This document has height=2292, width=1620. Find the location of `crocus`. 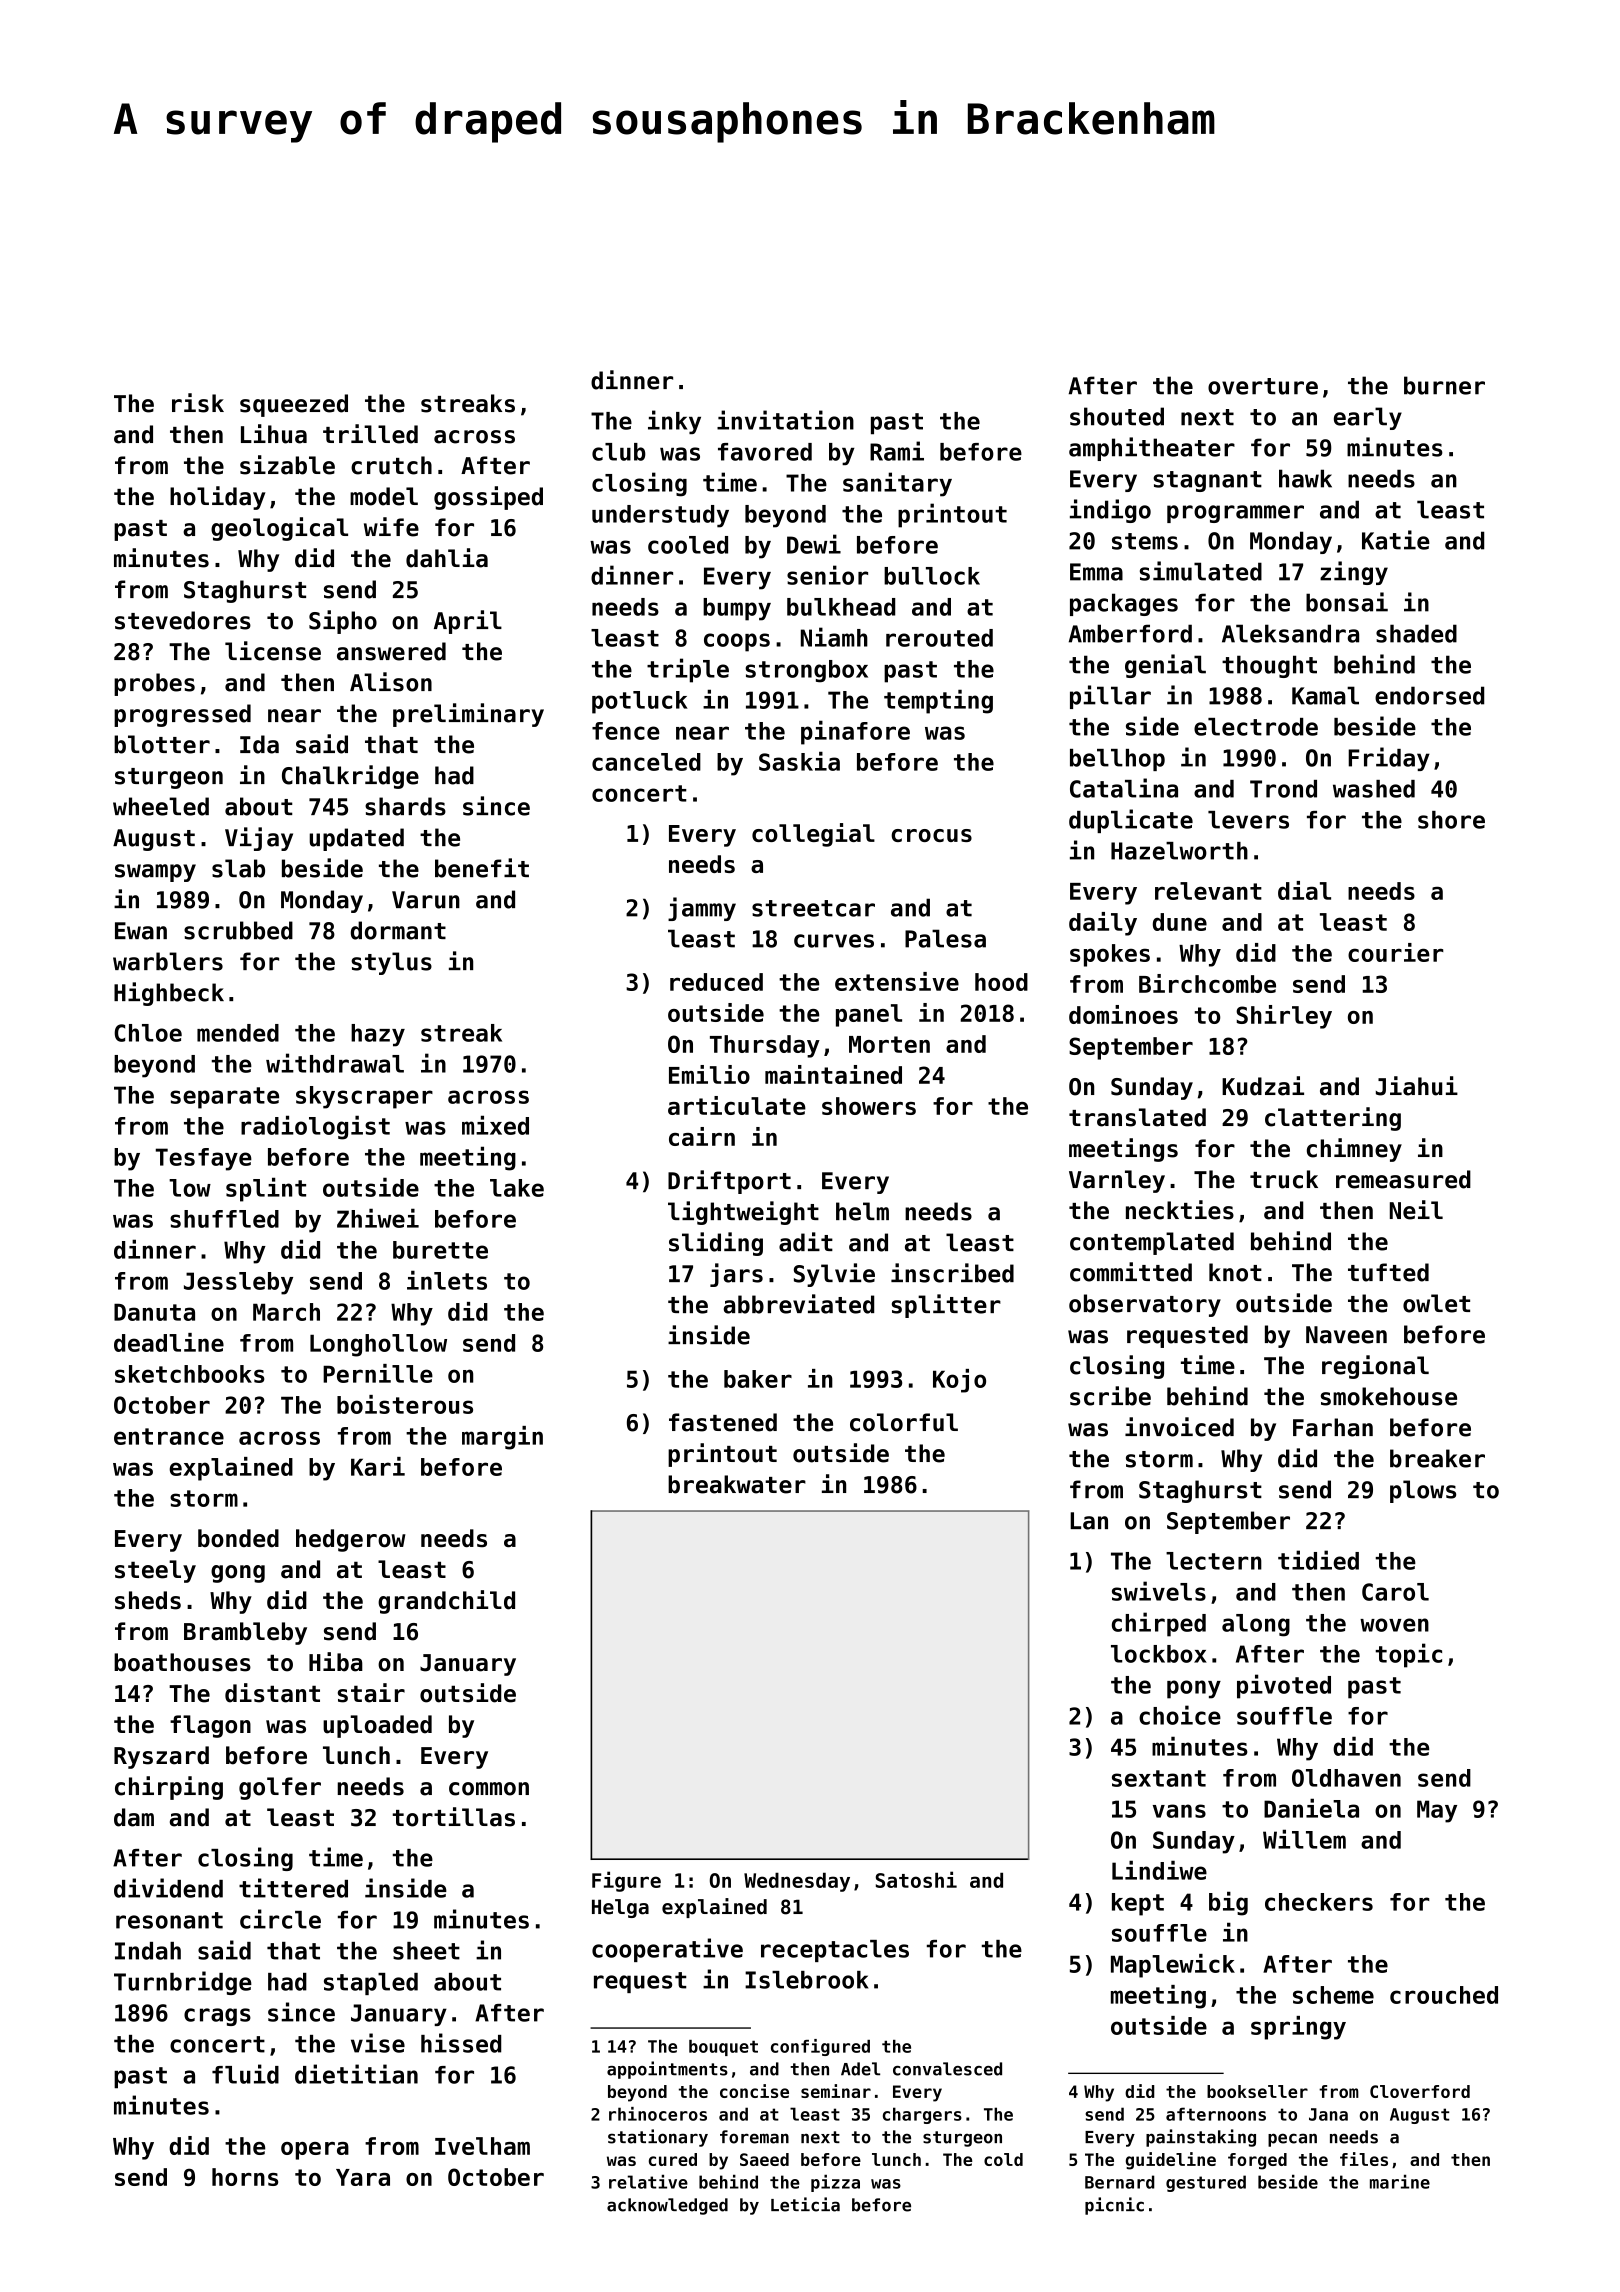

crocus is located at coordinates (931, 835).
